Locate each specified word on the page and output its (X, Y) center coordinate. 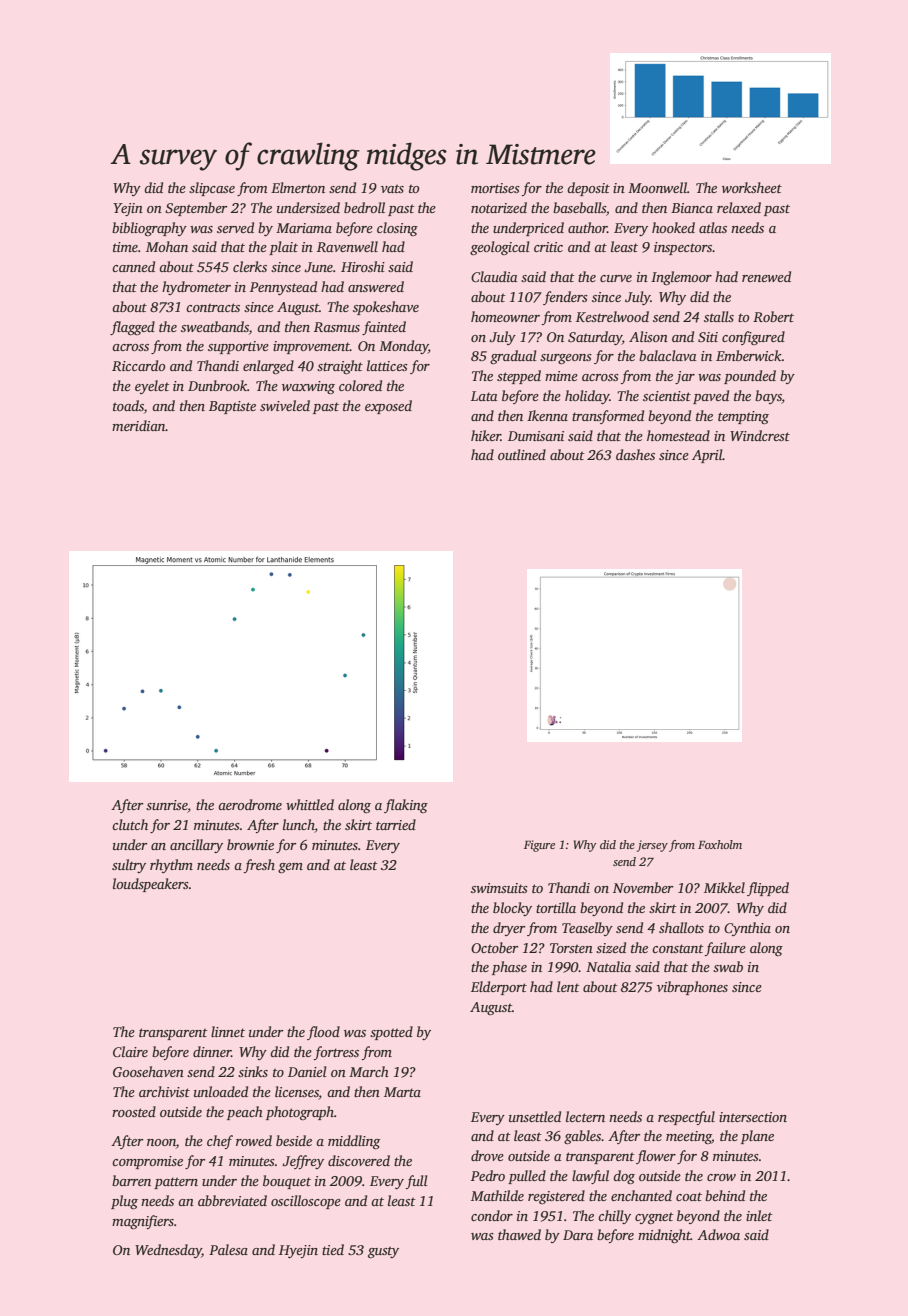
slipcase (212, 189)
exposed (388, 407)
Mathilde (497, 1195)
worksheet (752, 187)
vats (392, 188)
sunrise (167, 806)
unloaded (221, 1091)
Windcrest (760, 435)
